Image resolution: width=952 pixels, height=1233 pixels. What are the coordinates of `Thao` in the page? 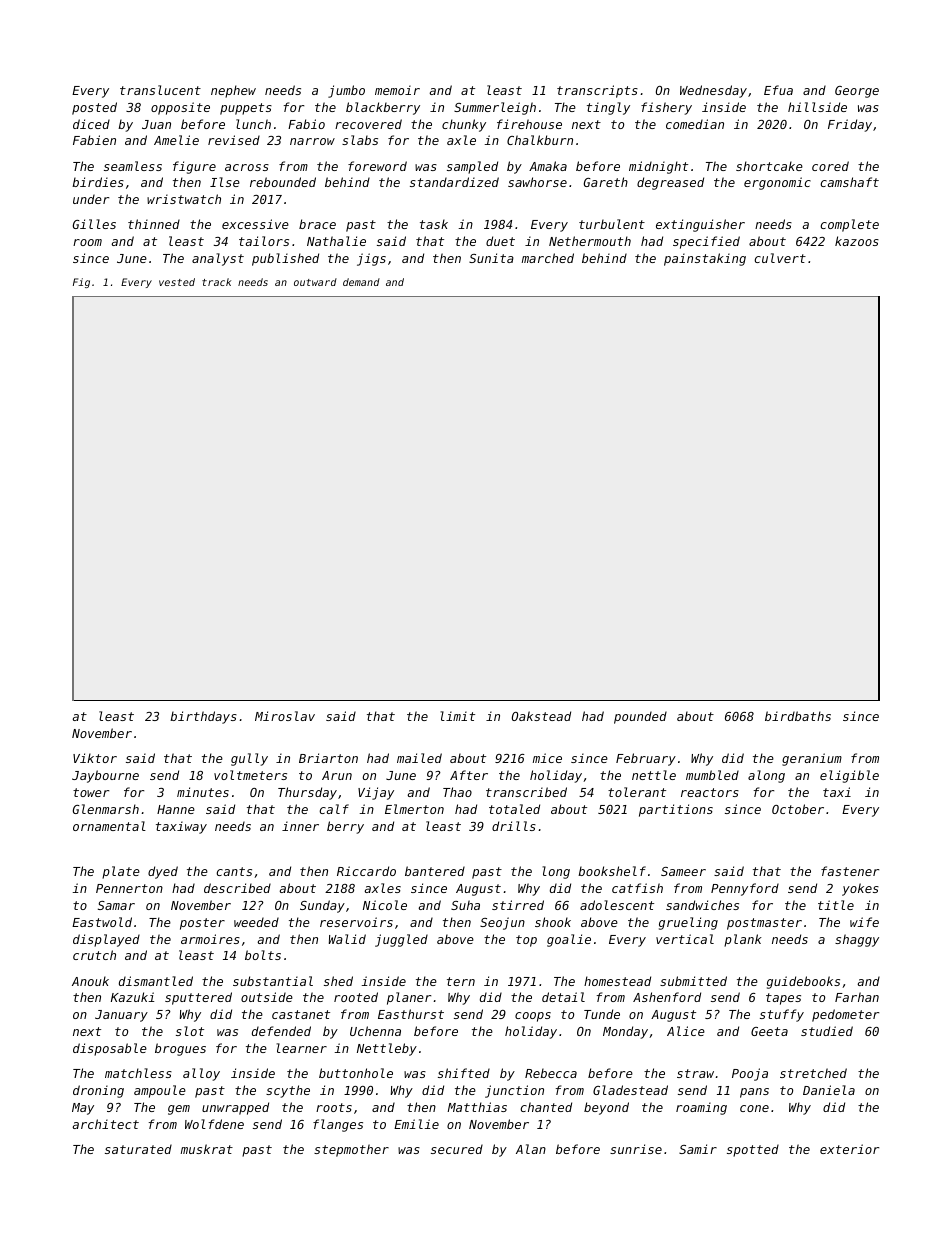 It's located at (457, 792).
